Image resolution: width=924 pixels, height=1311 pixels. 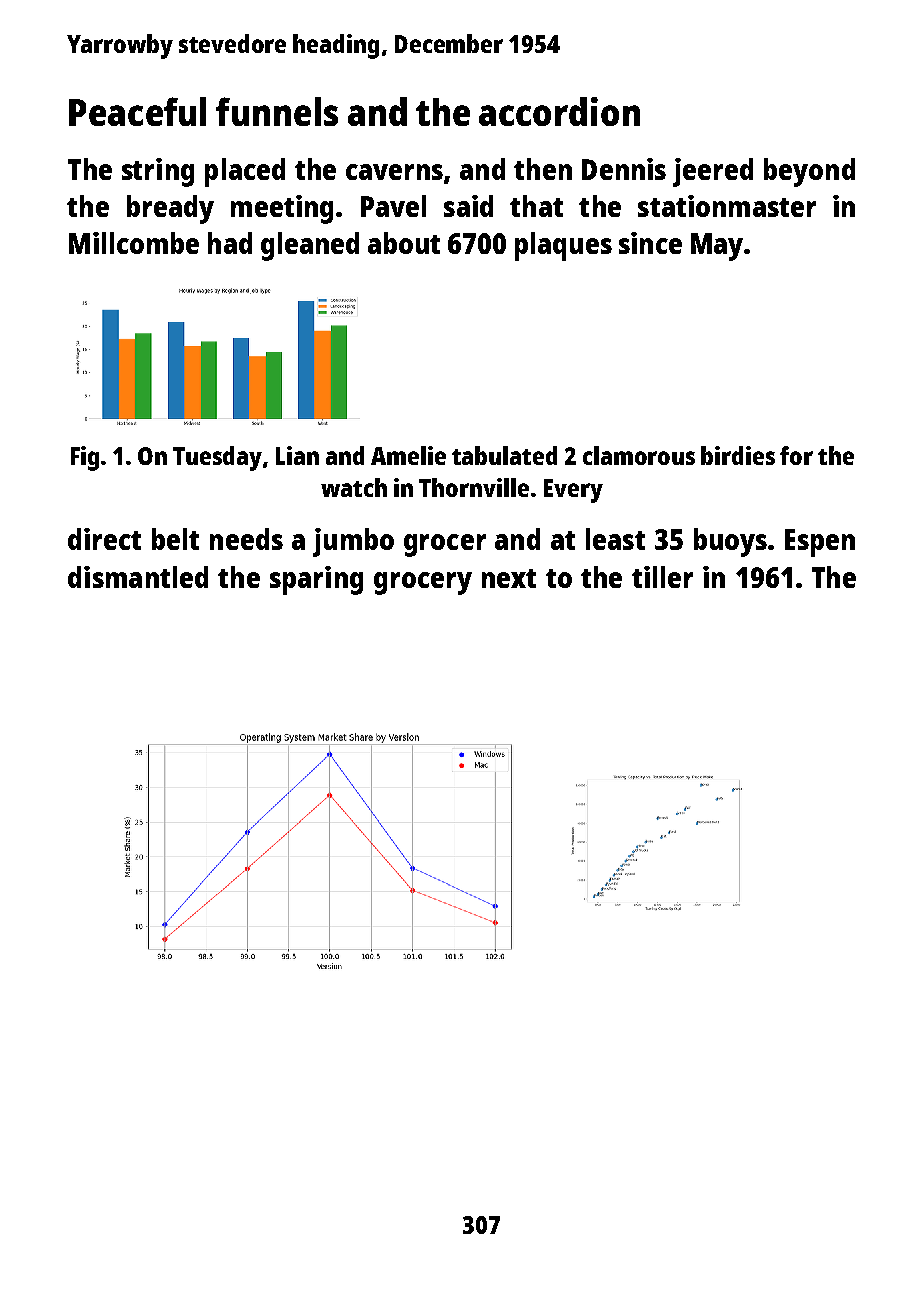 What do you see at coordinates (277, 111) in the image?
I see `funnels` at bounding box center [277, 111].
